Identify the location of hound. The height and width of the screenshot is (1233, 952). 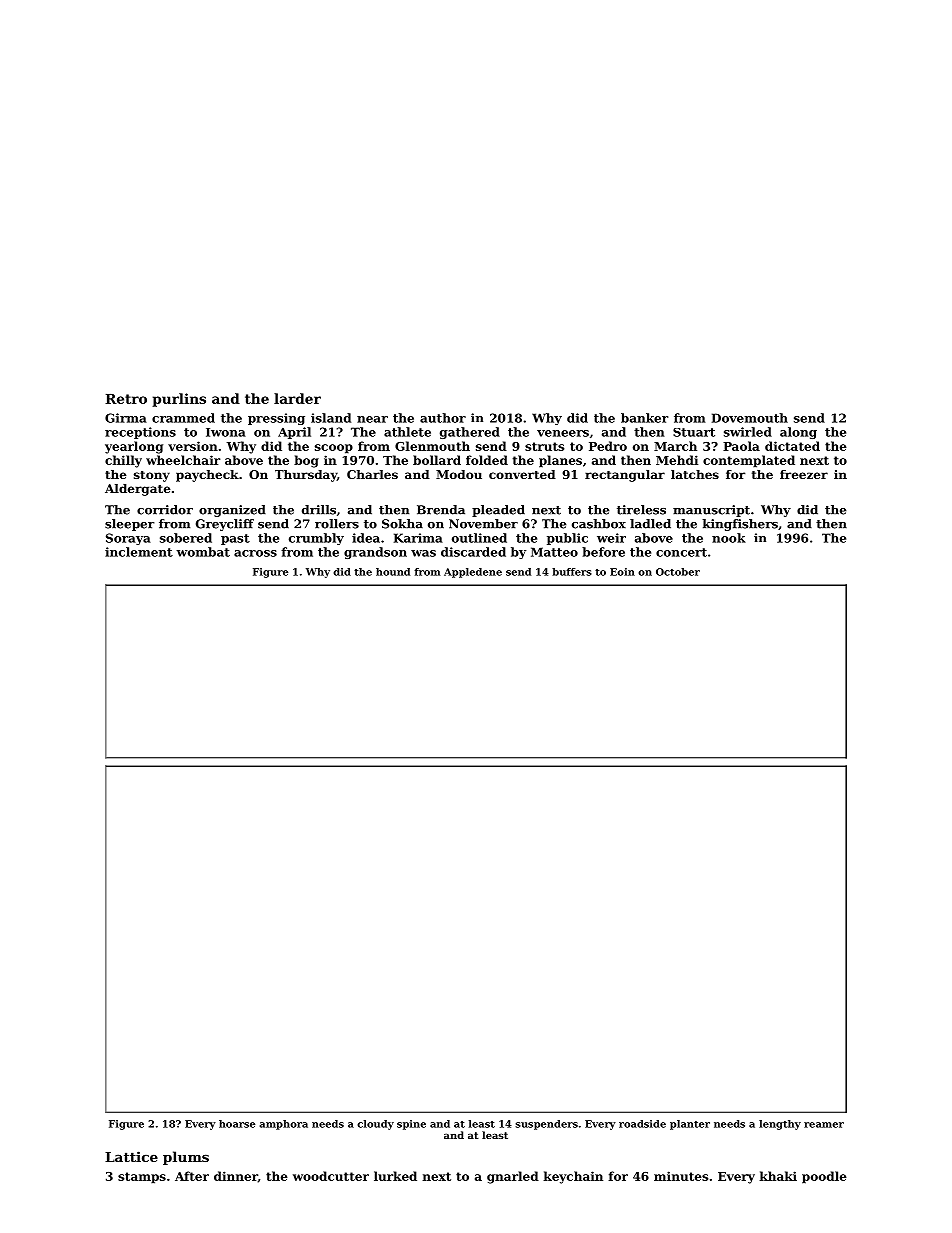
(393, 572).
